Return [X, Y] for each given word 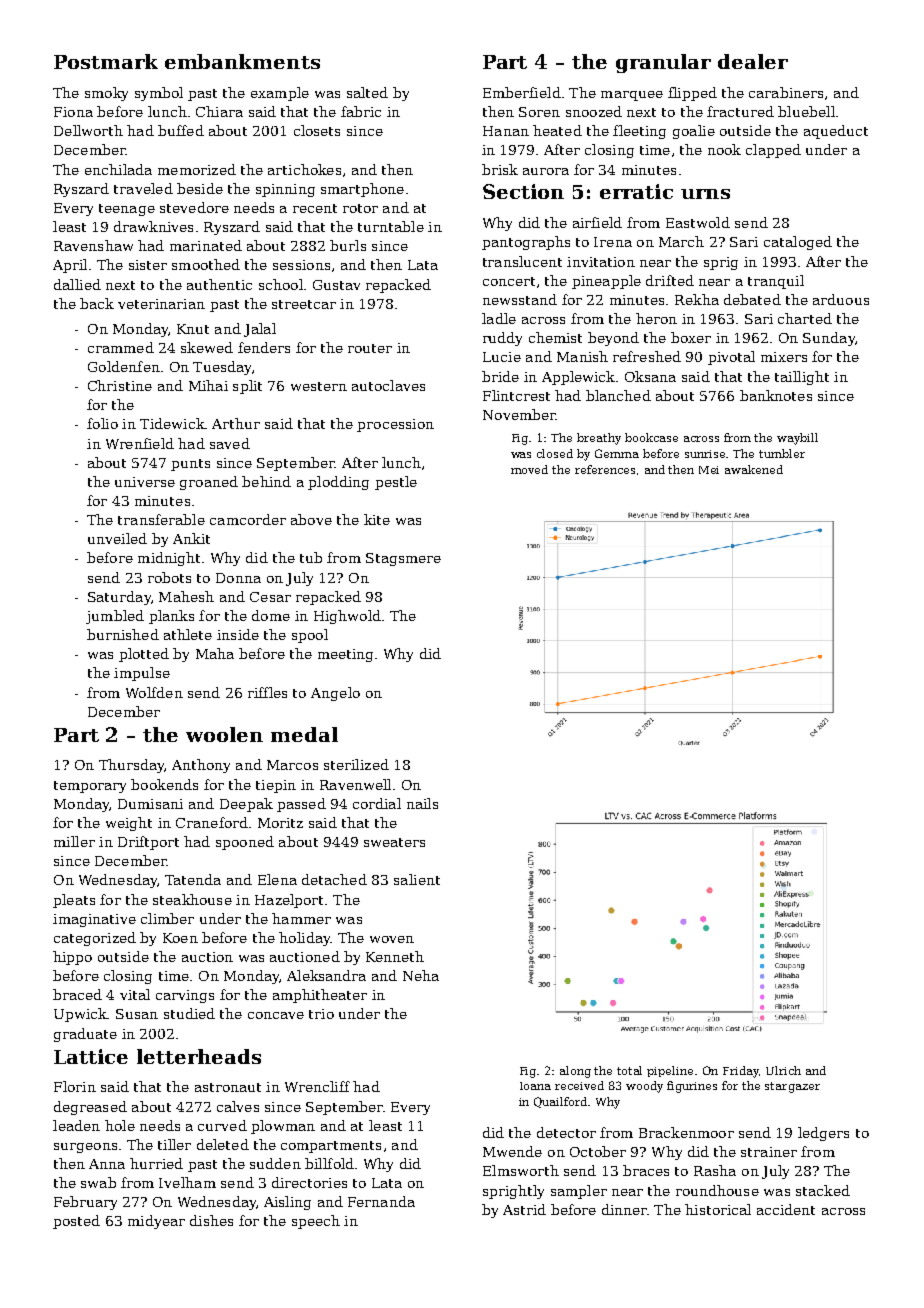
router [370, 348]
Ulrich [783, 1070]
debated [752, 299]
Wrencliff [317, 1086]
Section [523, 191]
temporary [90, 787]
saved [230, 443]
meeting [345, 655]
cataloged [798, 243]
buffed [181, 130]
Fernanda [381, 1201]
